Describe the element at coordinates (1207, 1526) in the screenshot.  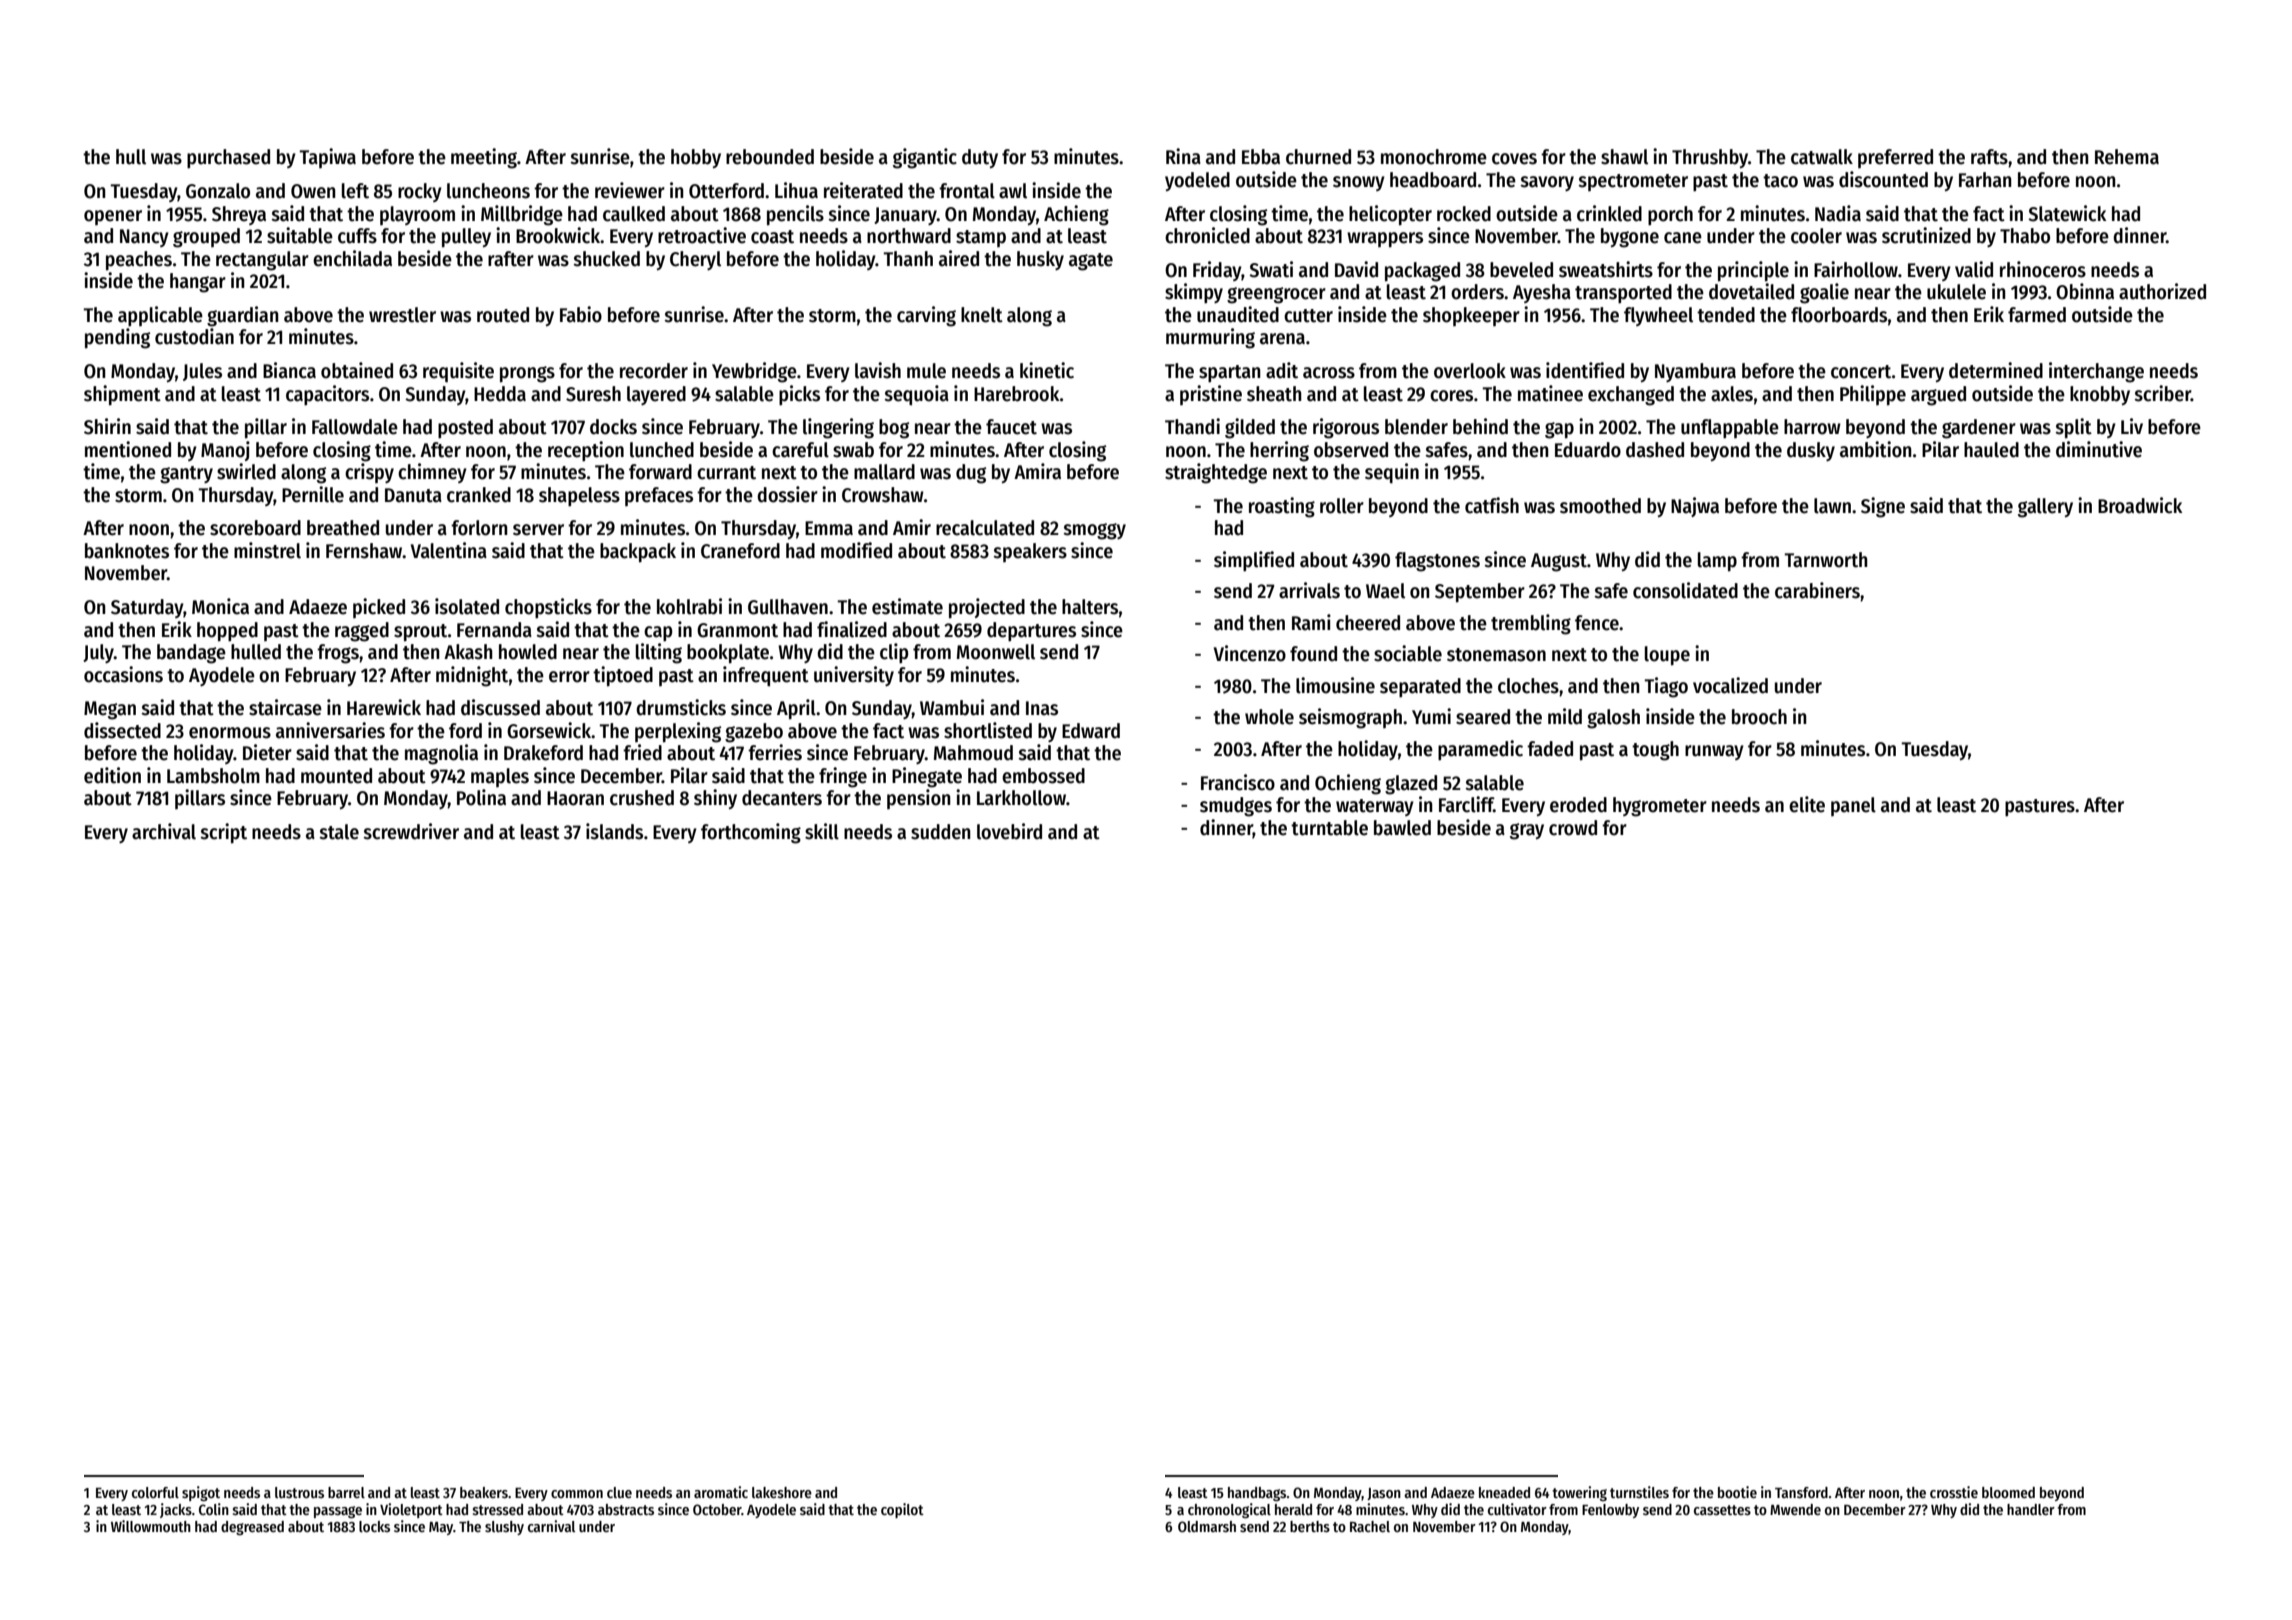
I see `Oldmarsh` at that location.
